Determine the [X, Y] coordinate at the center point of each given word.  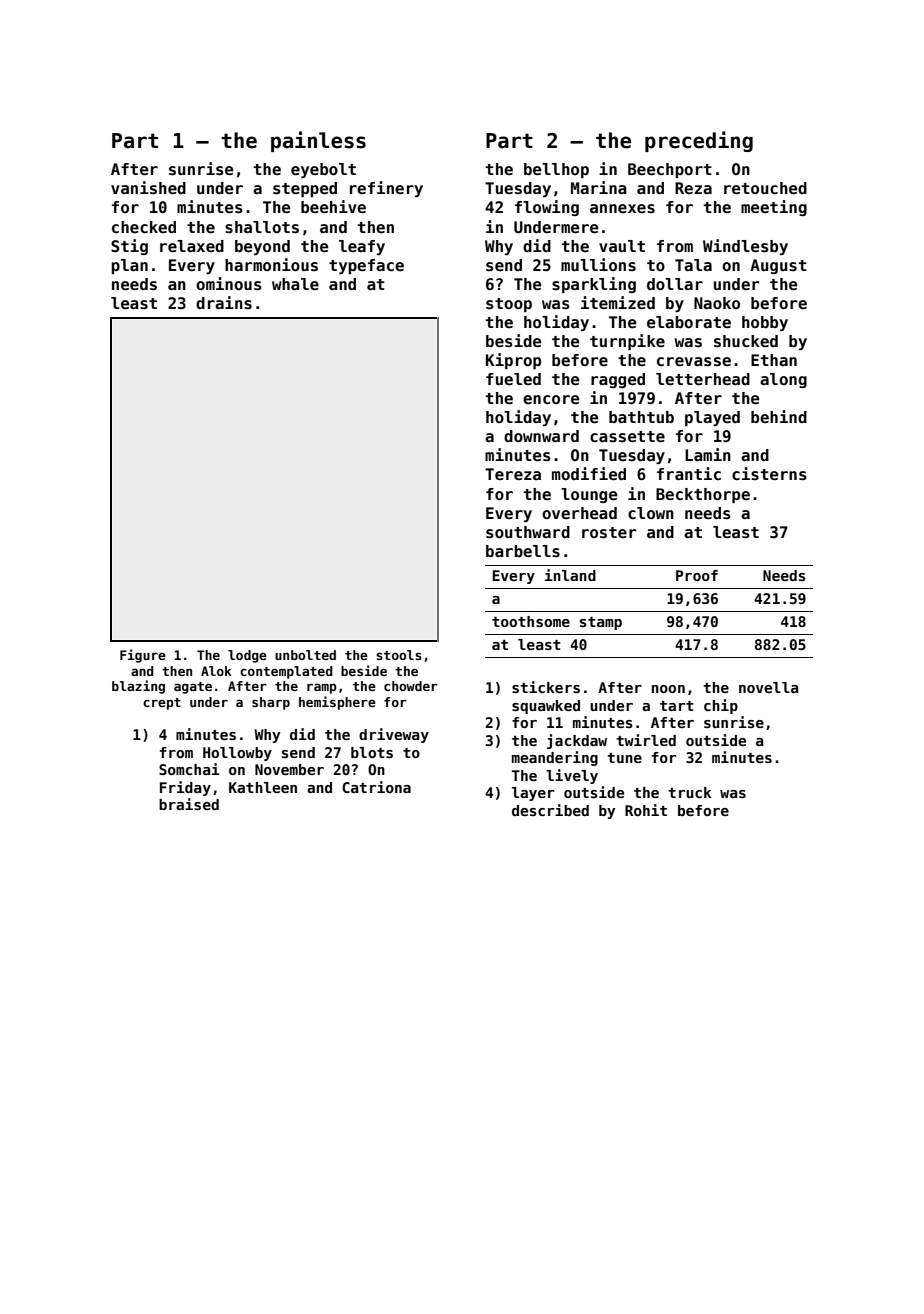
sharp [271, 703]
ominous [229, 284]
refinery [386, 189]
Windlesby [745, 247]
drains [224, 302]
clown [651, 513]
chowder [411, 686]
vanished [148, 188]
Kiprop [513, 361]
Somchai [189, 769]
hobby [765, 323]
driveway [394, 735]
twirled [646, 740]
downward [541, 436]
